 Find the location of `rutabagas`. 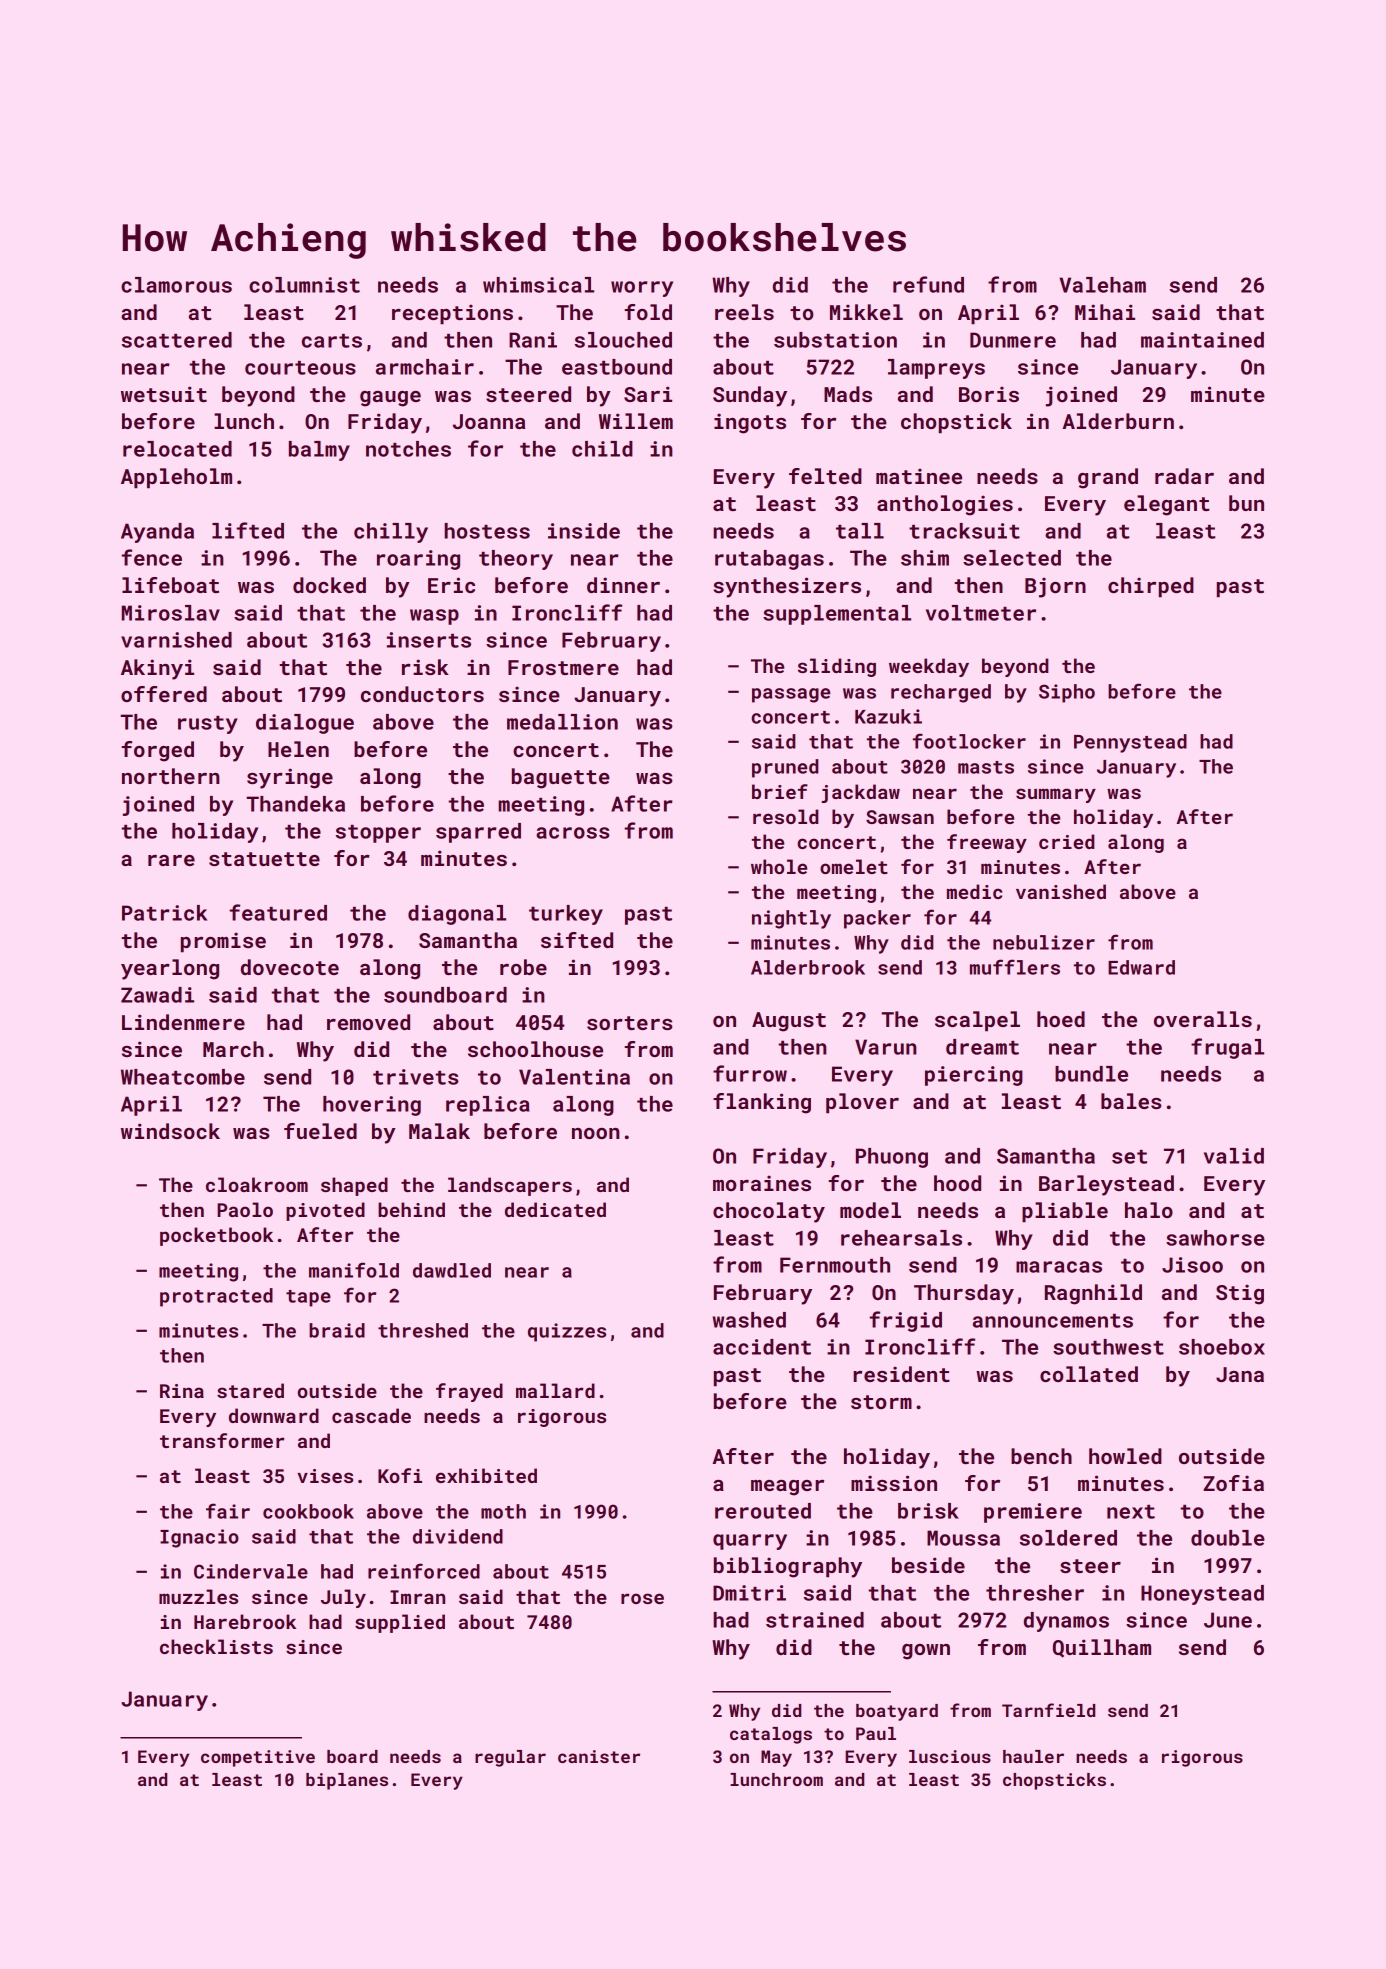

rutabagas is located at coordinates (769, 560).
